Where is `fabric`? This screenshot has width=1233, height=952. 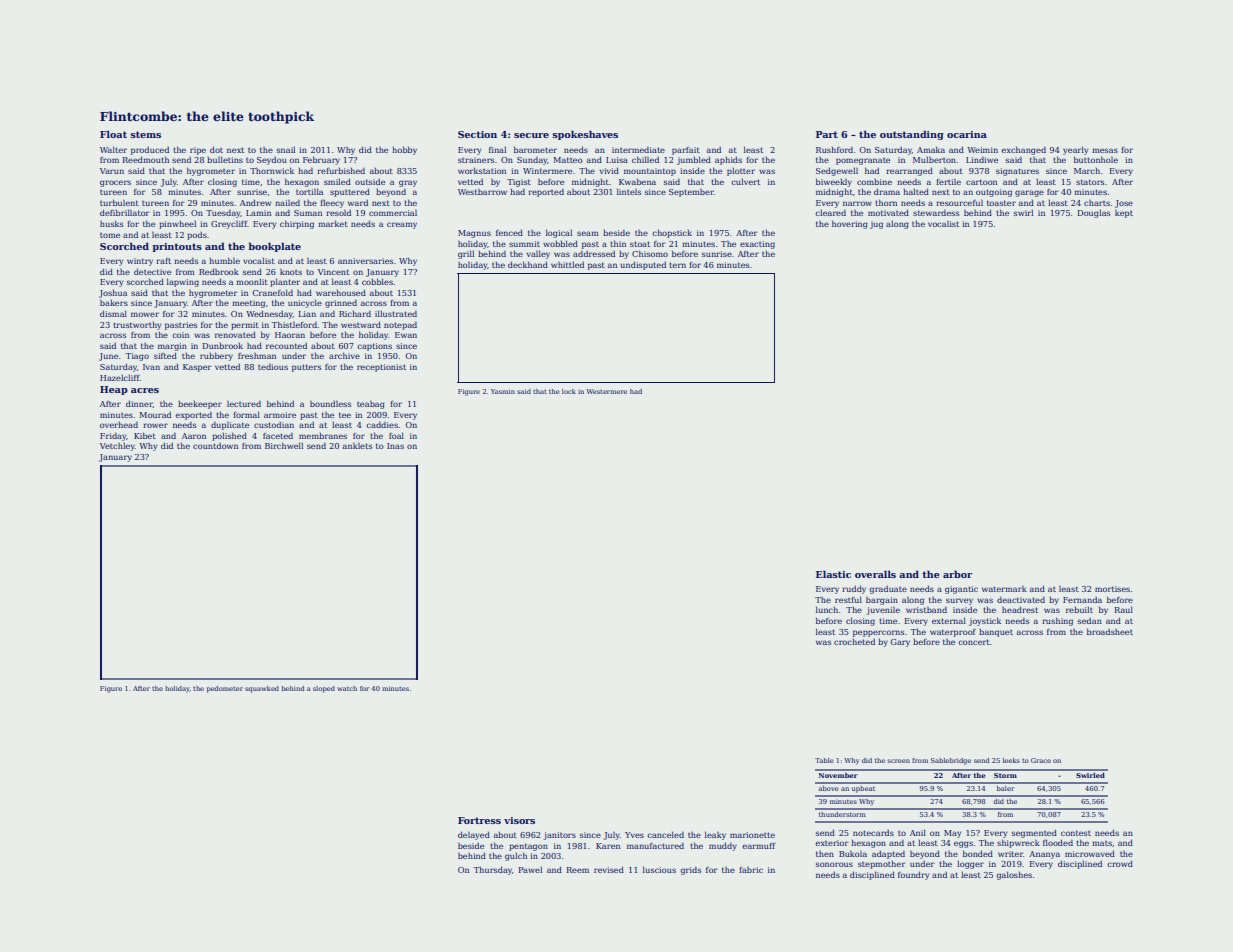 fabric is located at coordinates (751, 869).
